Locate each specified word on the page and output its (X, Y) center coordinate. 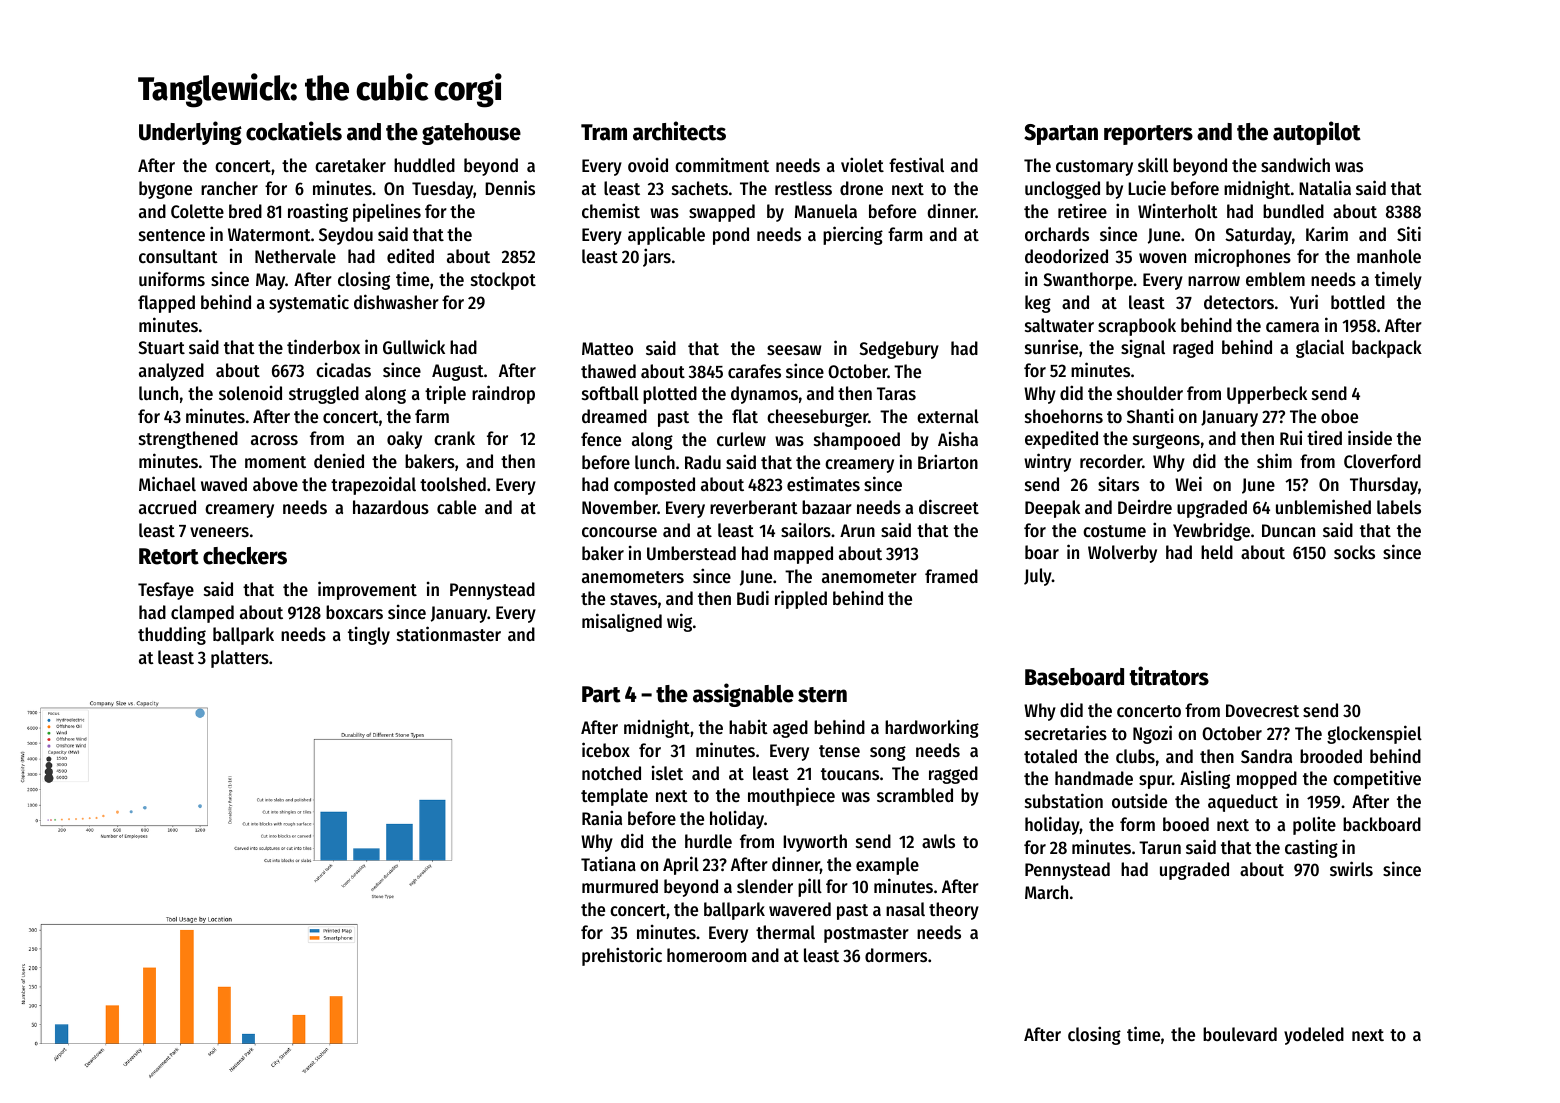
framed (951, 576)
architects (679, 131)
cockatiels (294, 131)
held (1217, 552)
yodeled (1314, 1036)
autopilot (1317, 133)
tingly (369, 635)
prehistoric (622, 956)
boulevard (1240, 1034)
